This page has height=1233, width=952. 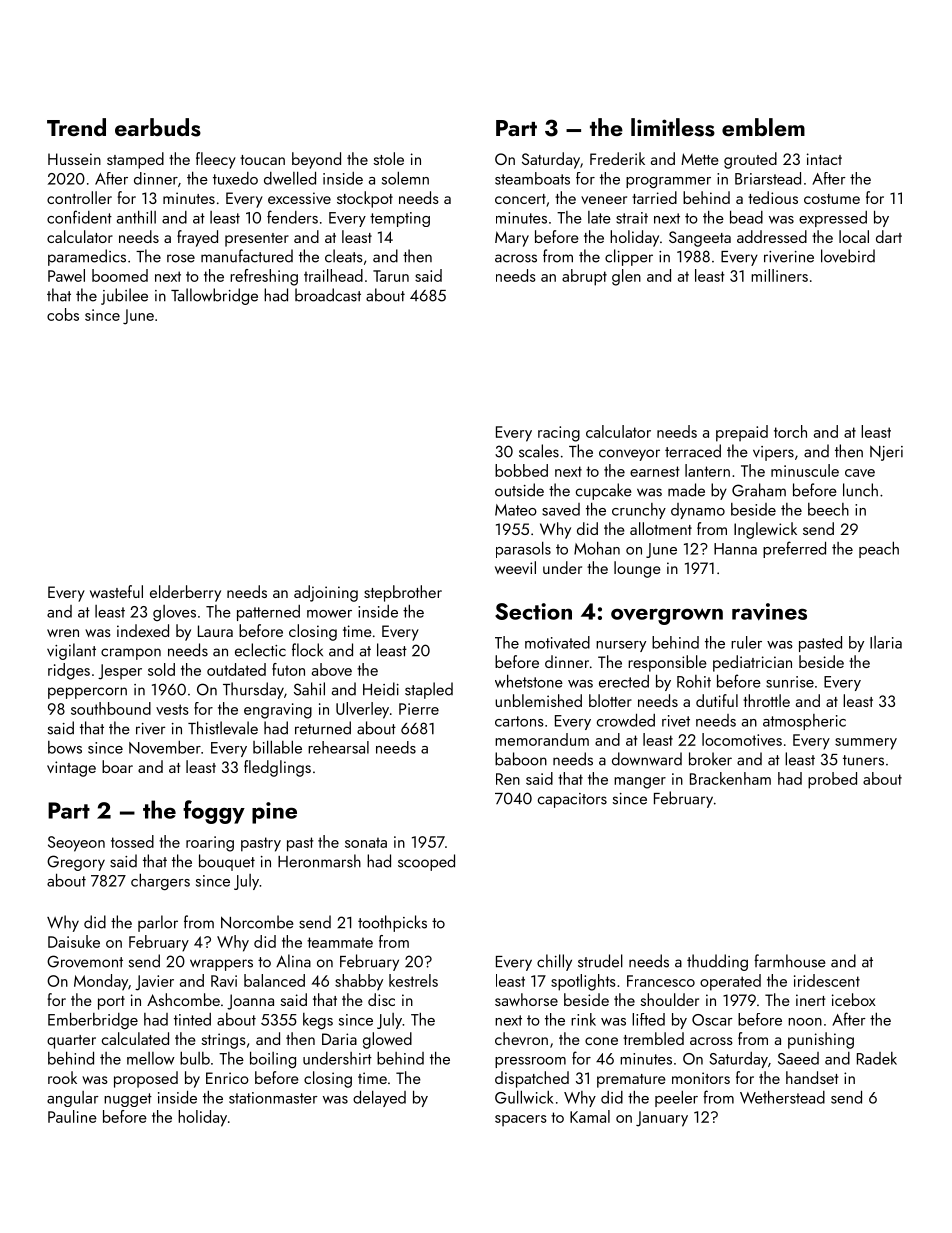 I want to click on Mette, so click(x=700, y=159).
